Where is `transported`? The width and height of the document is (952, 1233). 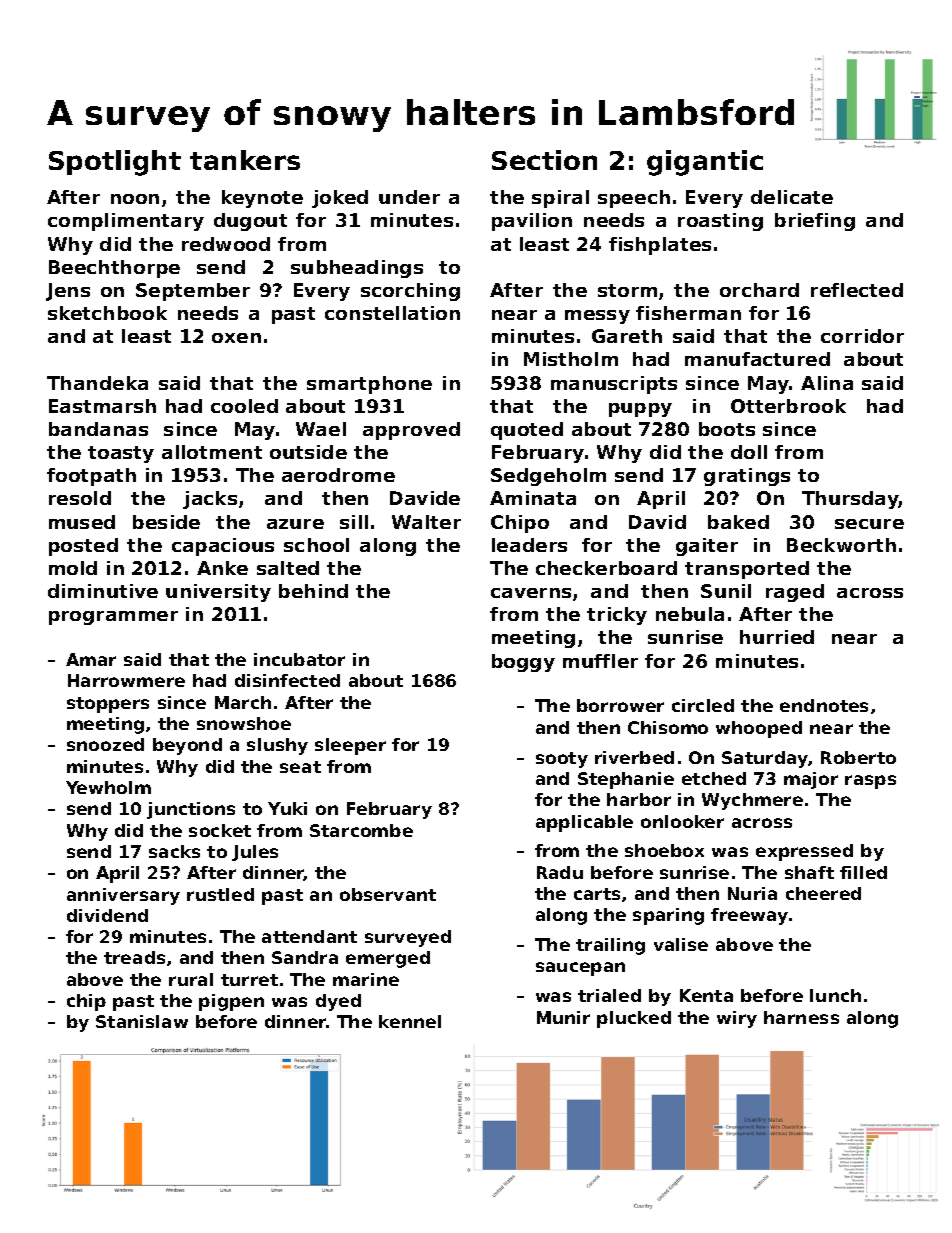
transported is located at coordinates (747, 570).
